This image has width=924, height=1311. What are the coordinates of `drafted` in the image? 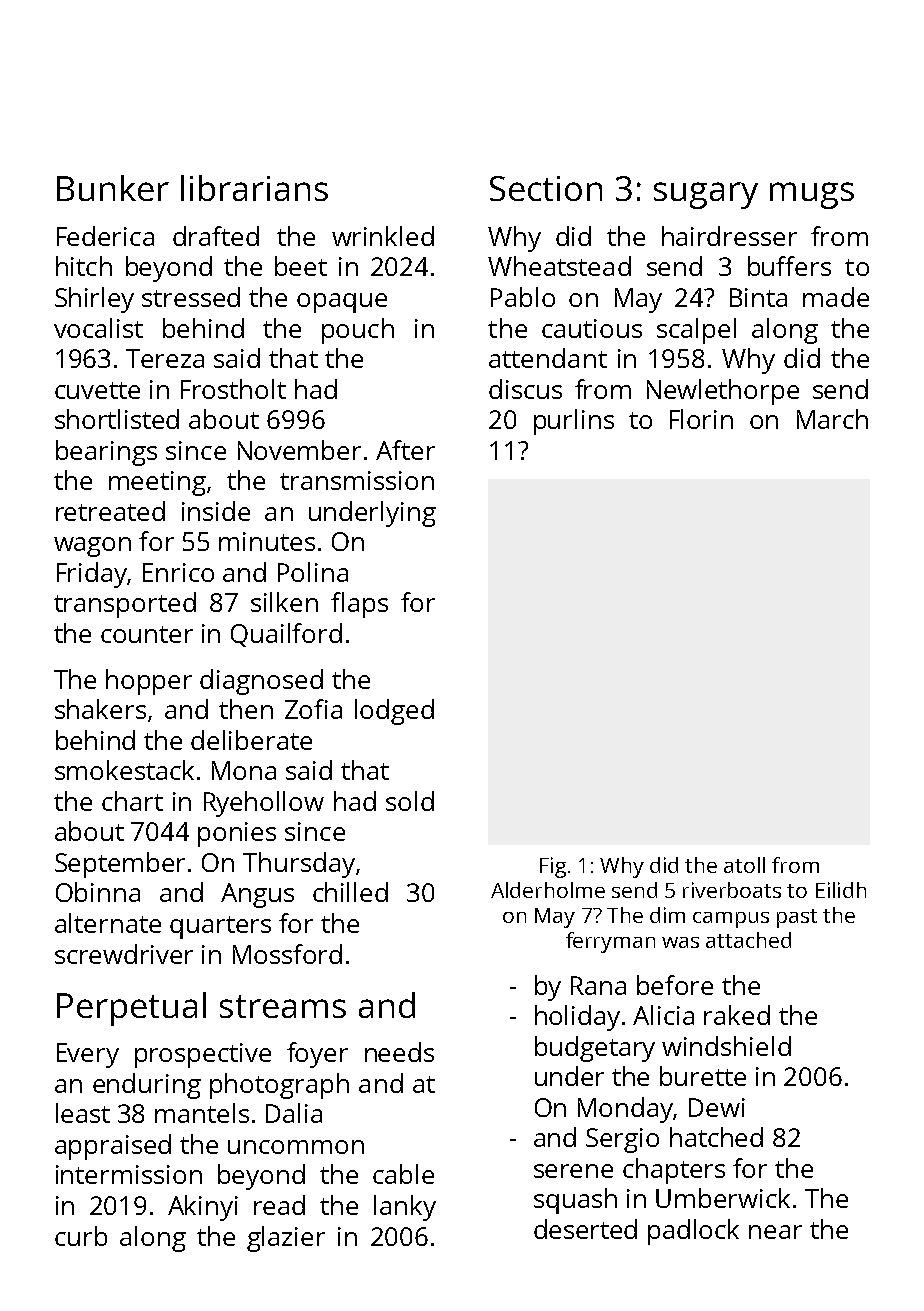 It's located at (216, 236).
